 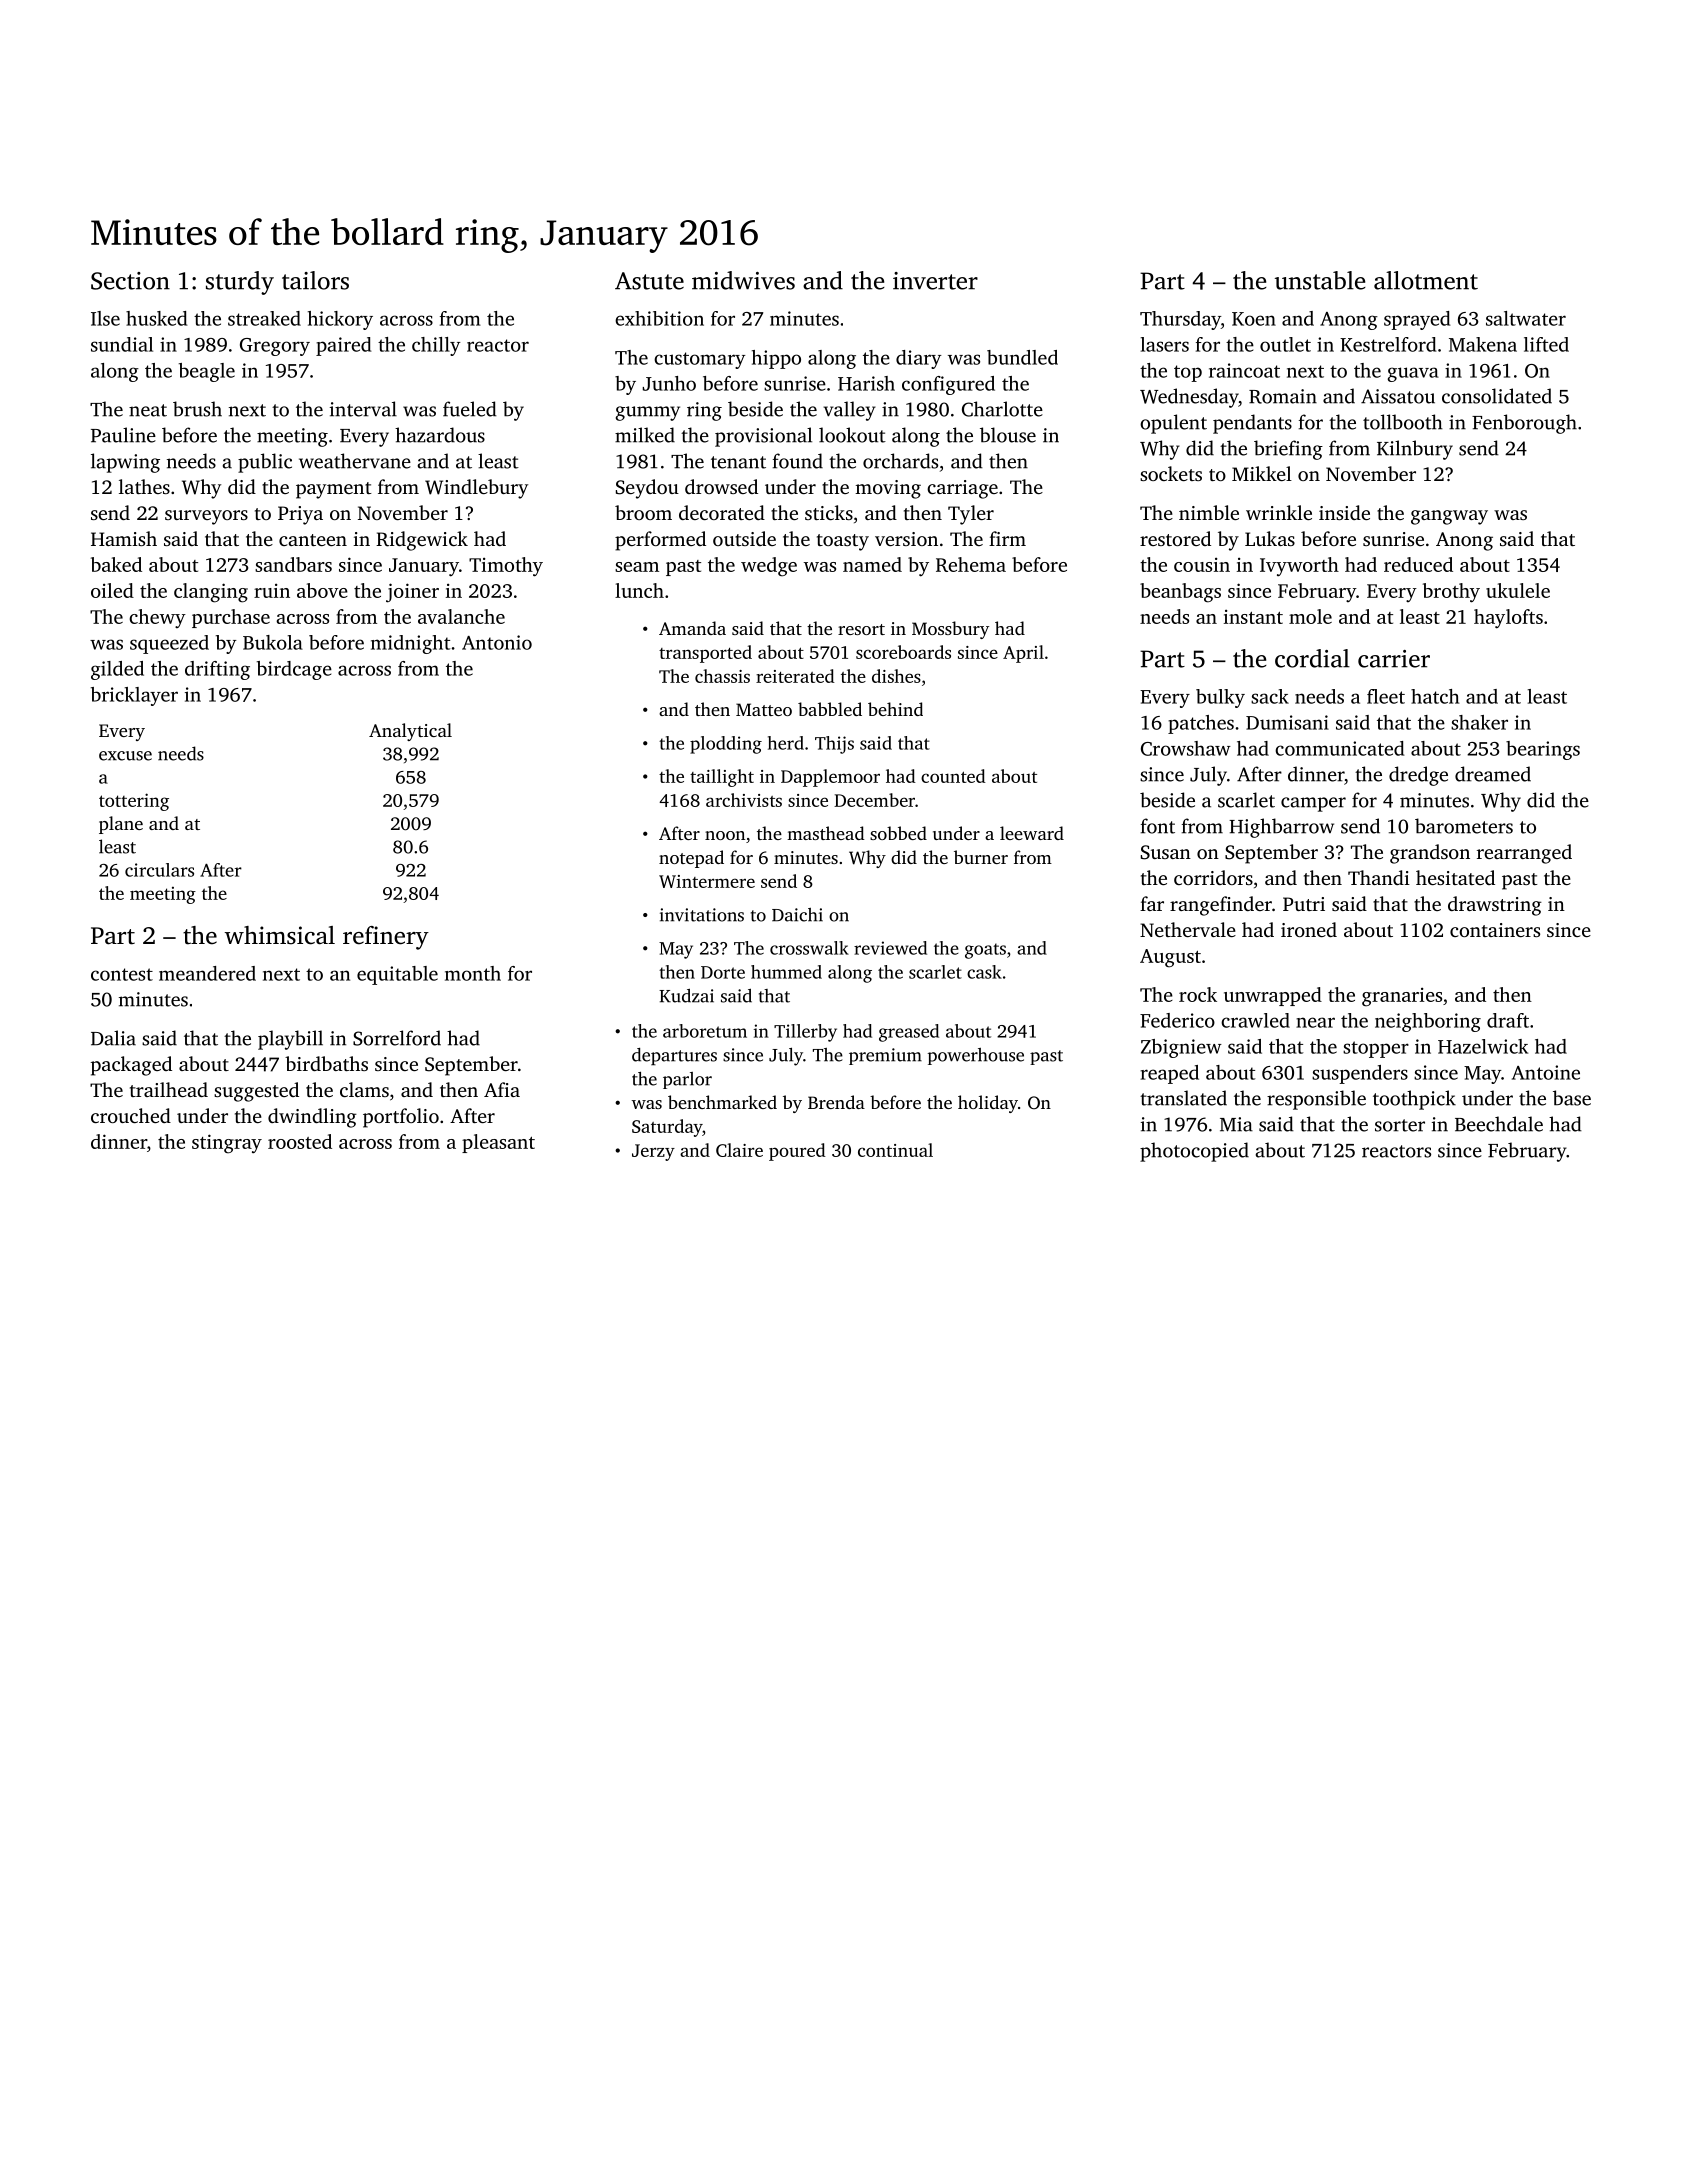 I want to click on birdcage, so click(x=294, y=670).
